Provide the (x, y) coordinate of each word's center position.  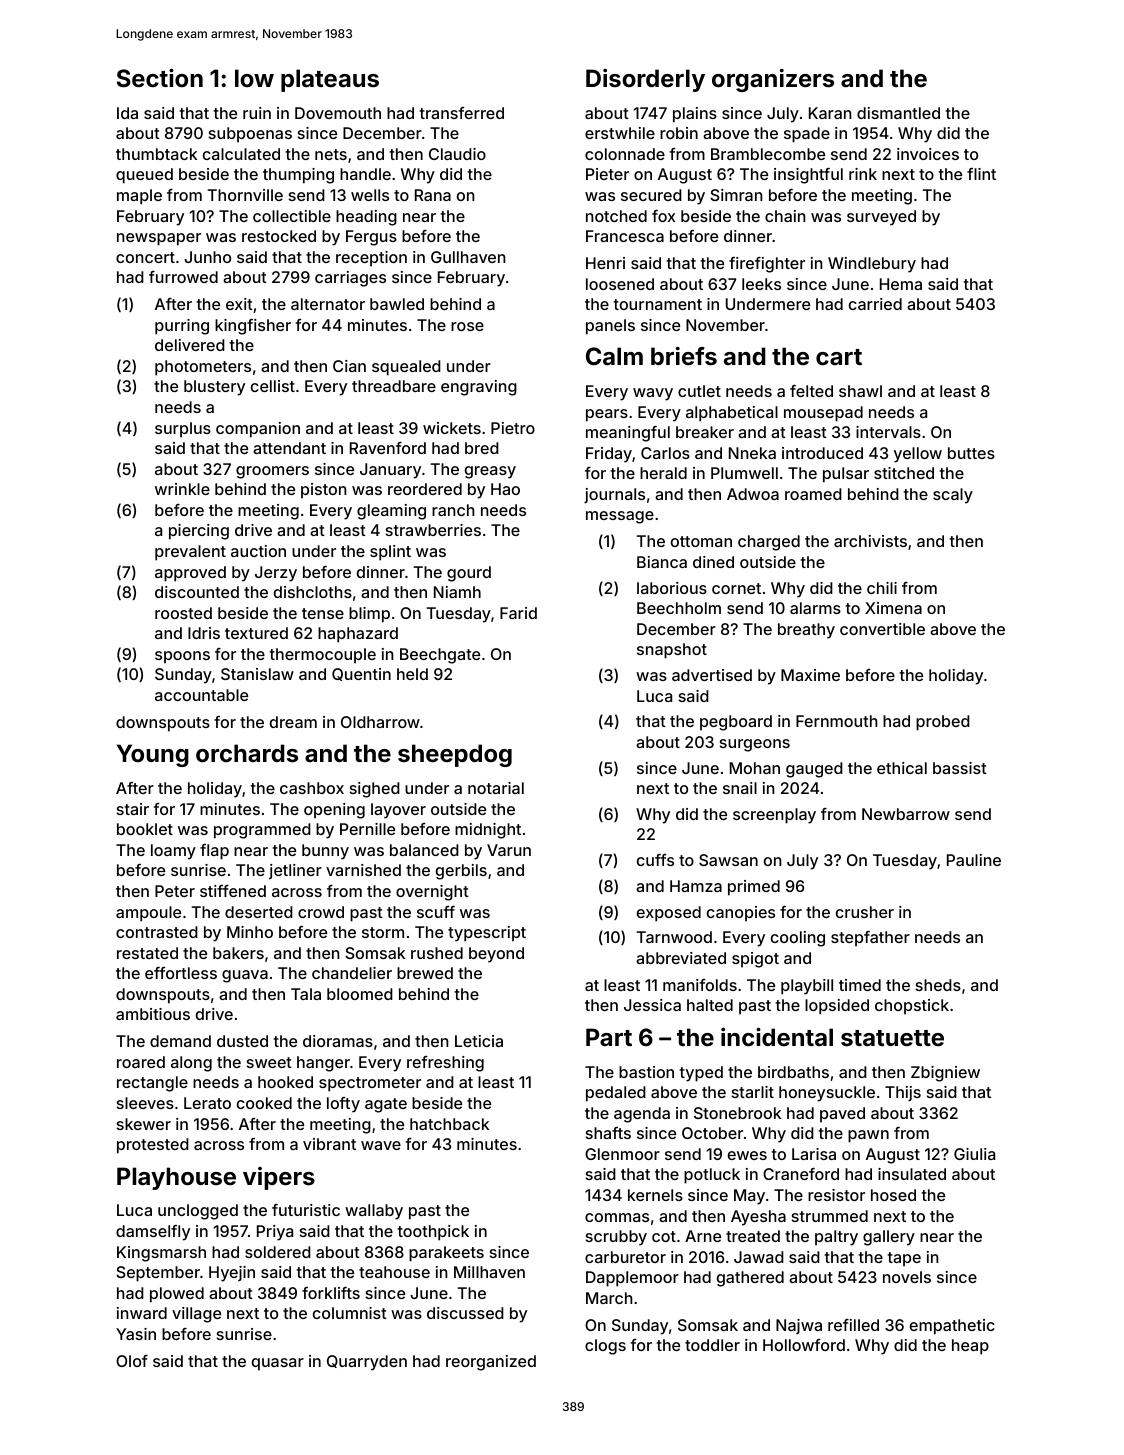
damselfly (153, 1233)
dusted (242, 1041)
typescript (487, 934)
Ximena (893, 608)
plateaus (330, 80)
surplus (183, 430)
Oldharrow (380, 722)
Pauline (974, 860)
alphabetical (732, 414)
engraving (479, 388)
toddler (712, 1345)
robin (679, 133)
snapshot (672, 651)
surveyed (881, 218)
